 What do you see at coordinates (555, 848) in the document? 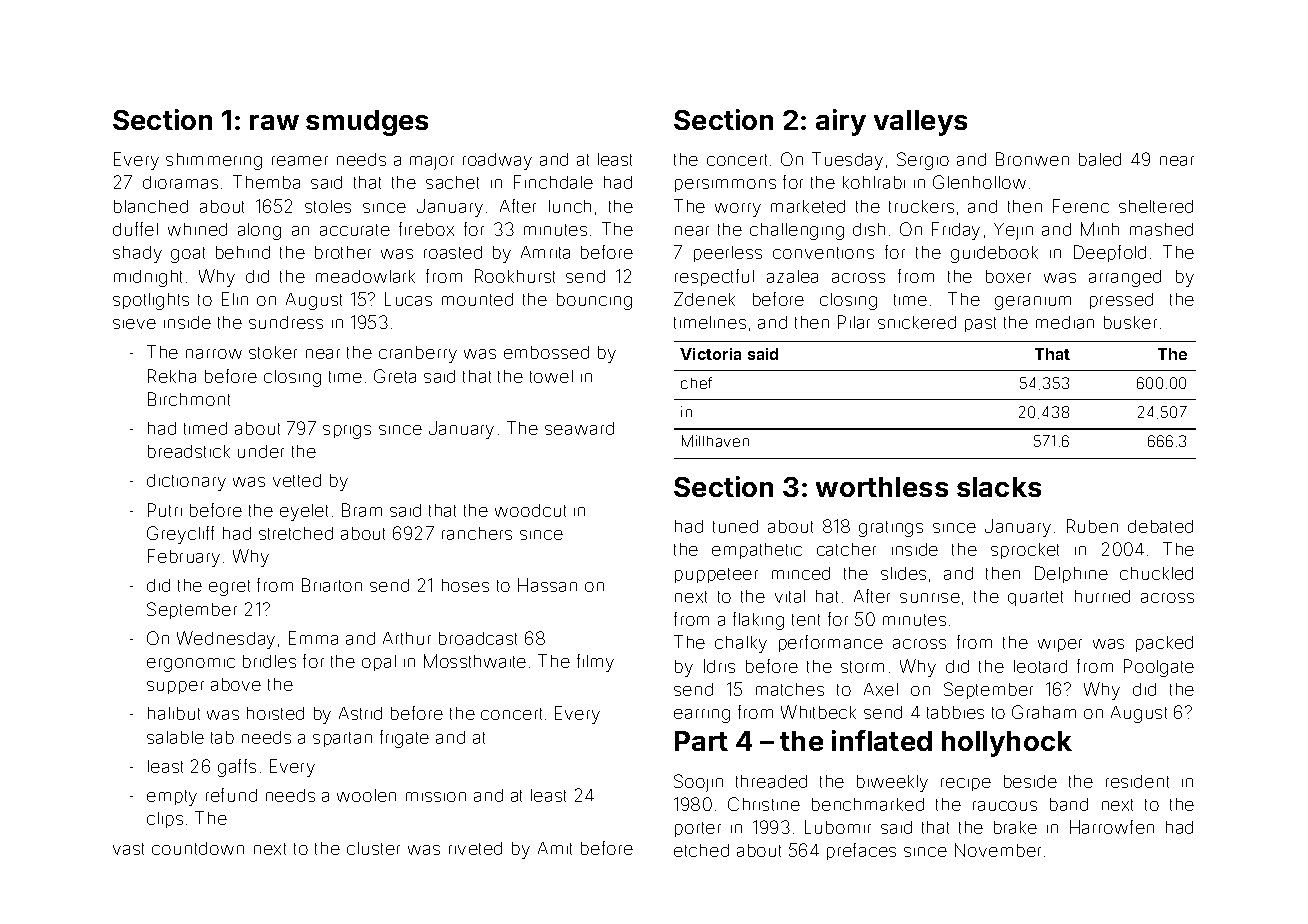
I see `Amit` at bounding box center [555, 848].
